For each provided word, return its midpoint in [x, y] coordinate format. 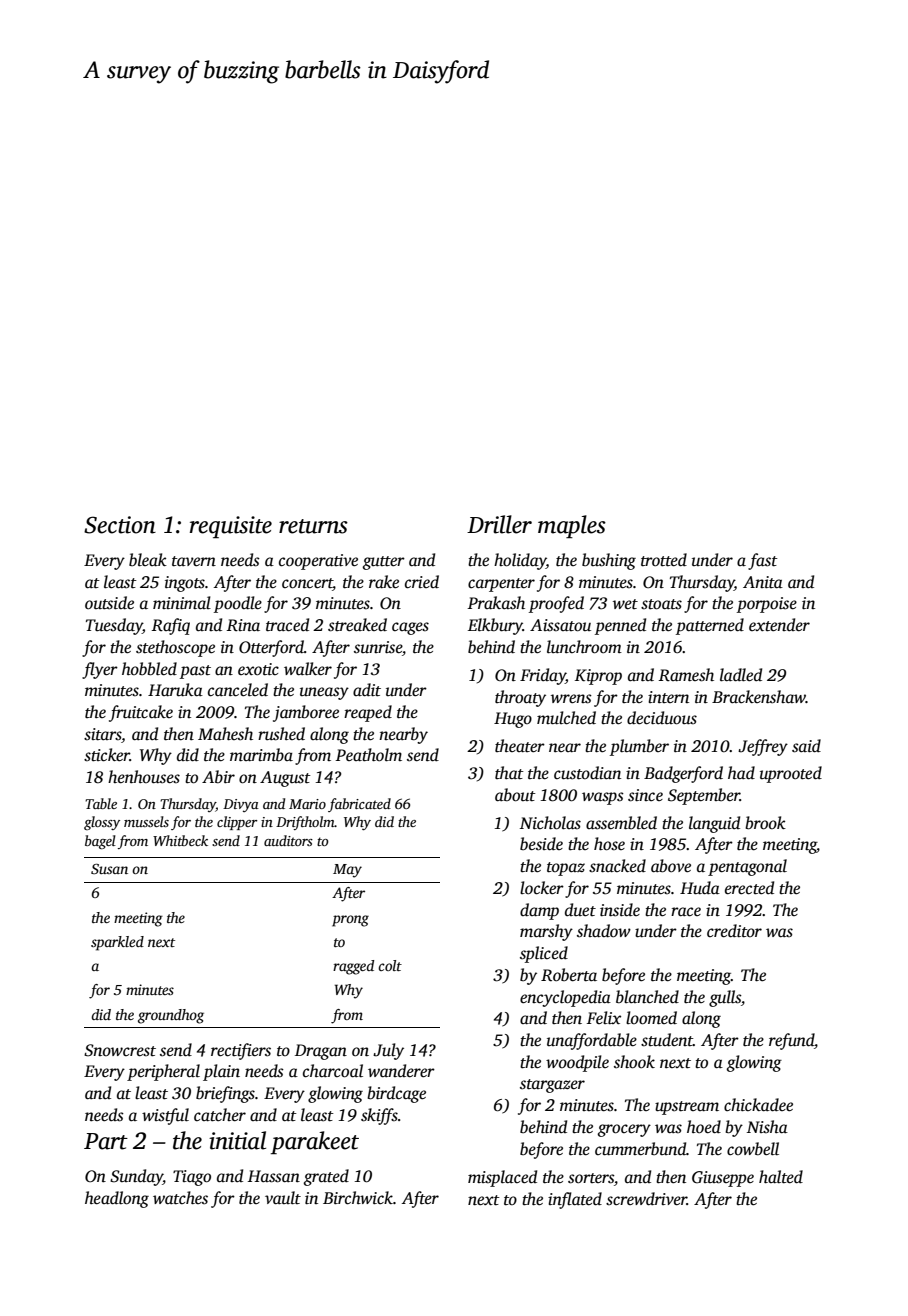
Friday [543, 676]
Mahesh [225, 734]
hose [609, 844]
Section [120, 525]
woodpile [577, 1063]
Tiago [192, 1178]
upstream [687, 1108]
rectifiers [241, 1051]
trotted [664, 560]
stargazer [552, 1086]
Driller [499, 524]
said [806, 746]
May [347, 871]
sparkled [117, 943]
